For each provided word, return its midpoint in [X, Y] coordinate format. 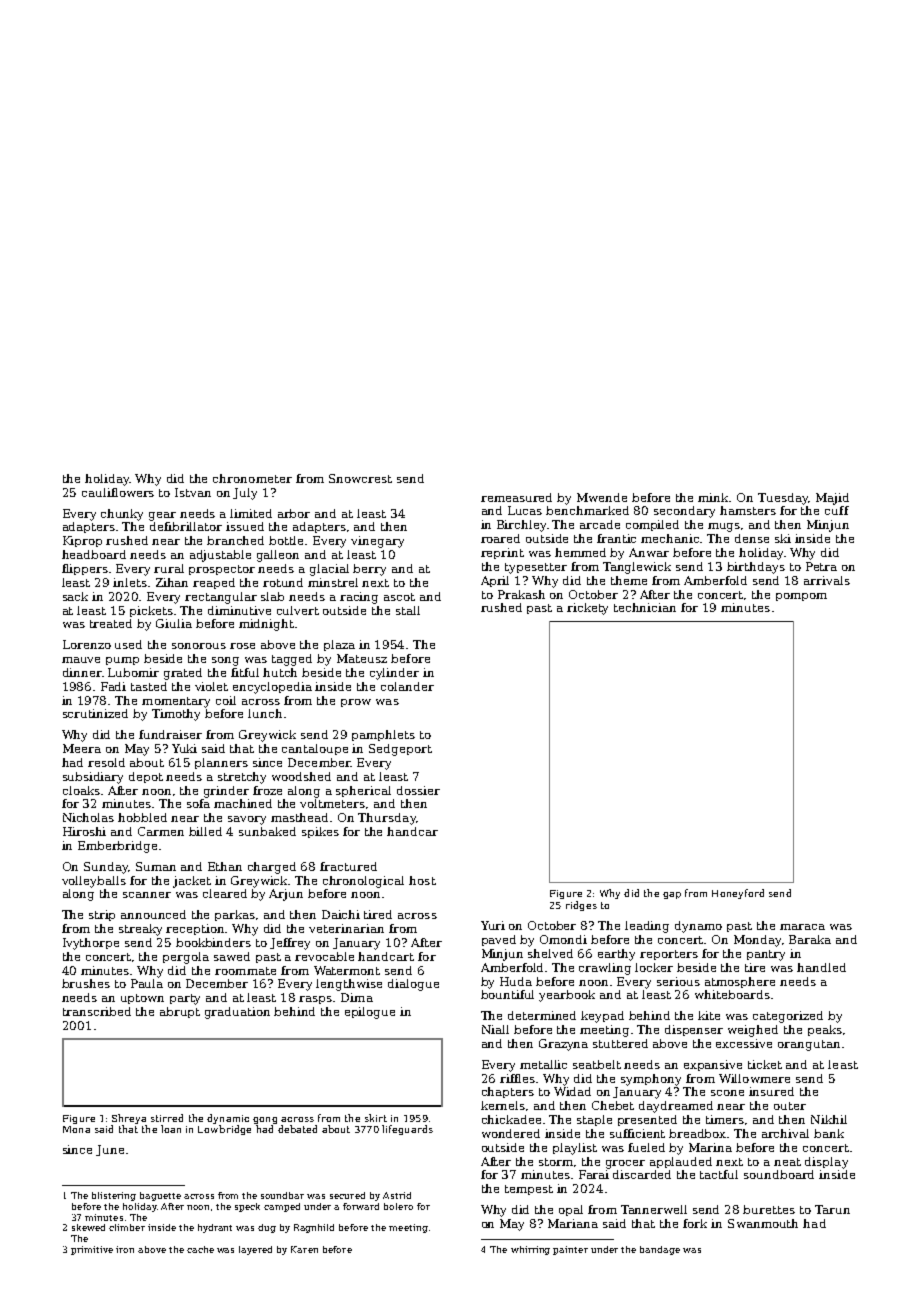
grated [183, 674]
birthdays [756, 568]
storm [557, 1162]
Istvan [193, 492]
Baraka [810, 939]
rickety [587, 609]
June [110, 1150]
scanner [147, 895]
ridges [581, 906]
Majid [832, 499]
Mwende [602, 497]
